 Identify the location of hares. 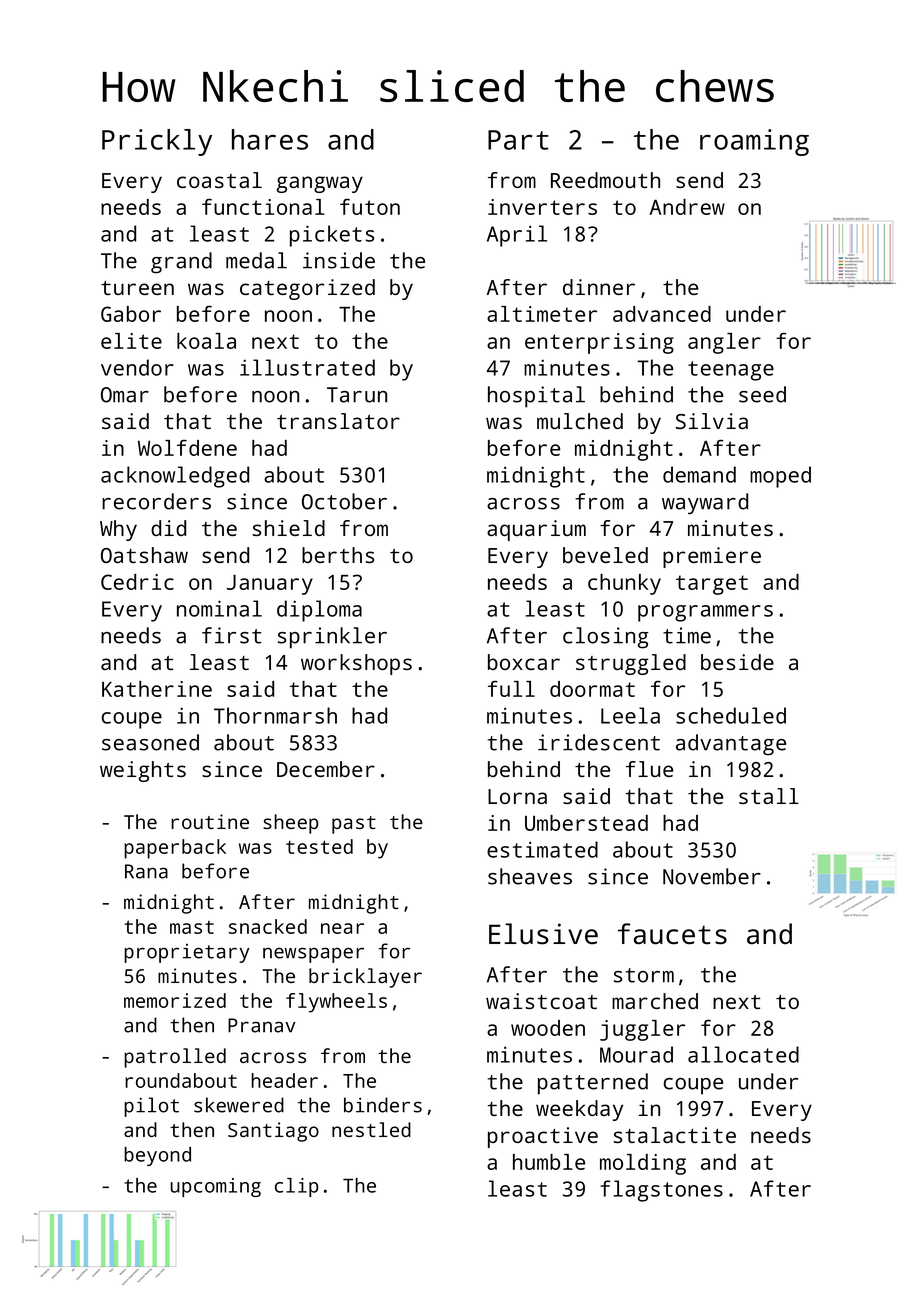
(270, 139).
